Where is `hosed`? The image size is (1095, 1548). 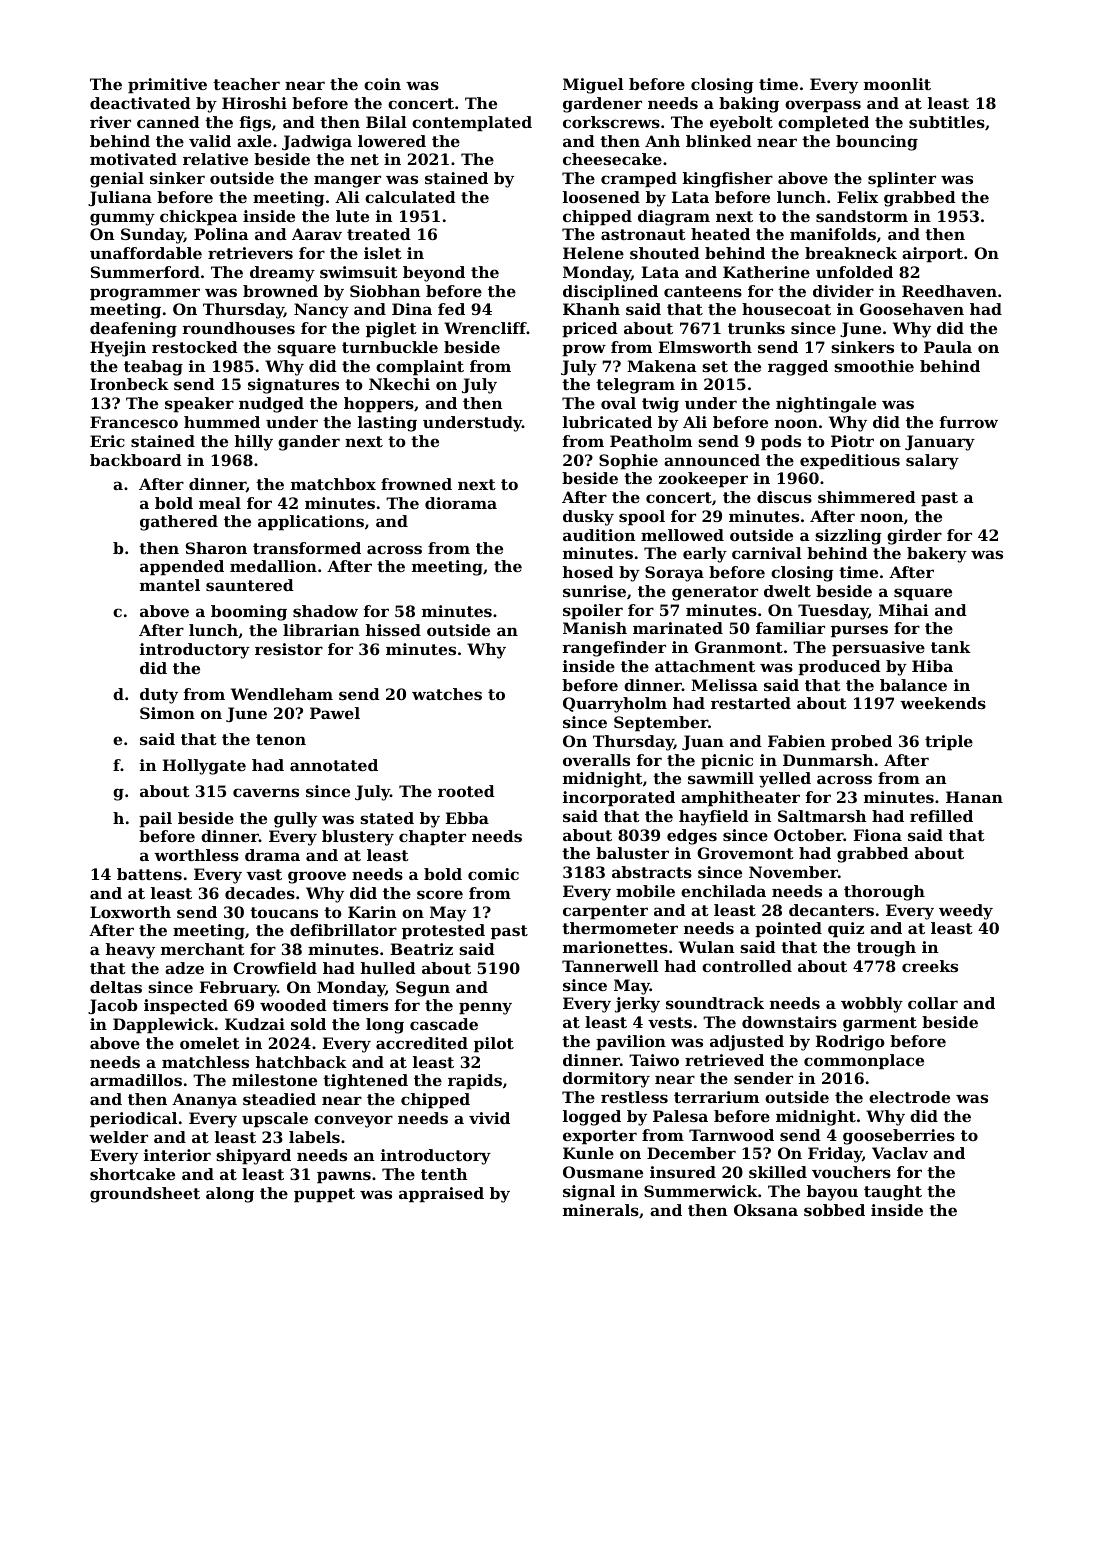 hosed is located at coordinates (588, 572).
